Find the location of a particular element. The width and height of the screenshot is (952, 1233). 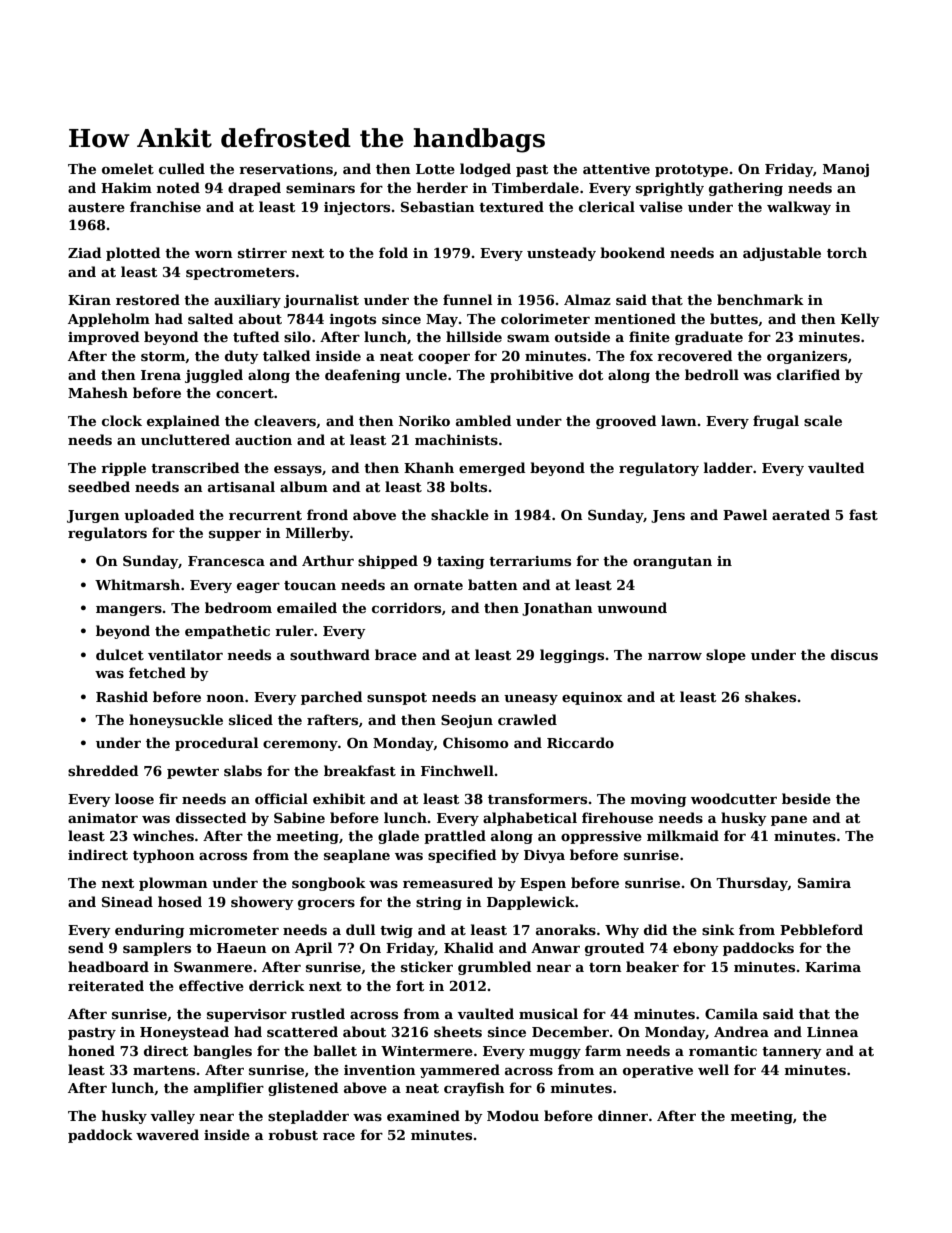

lodged is located at coordinates (485, 170).
